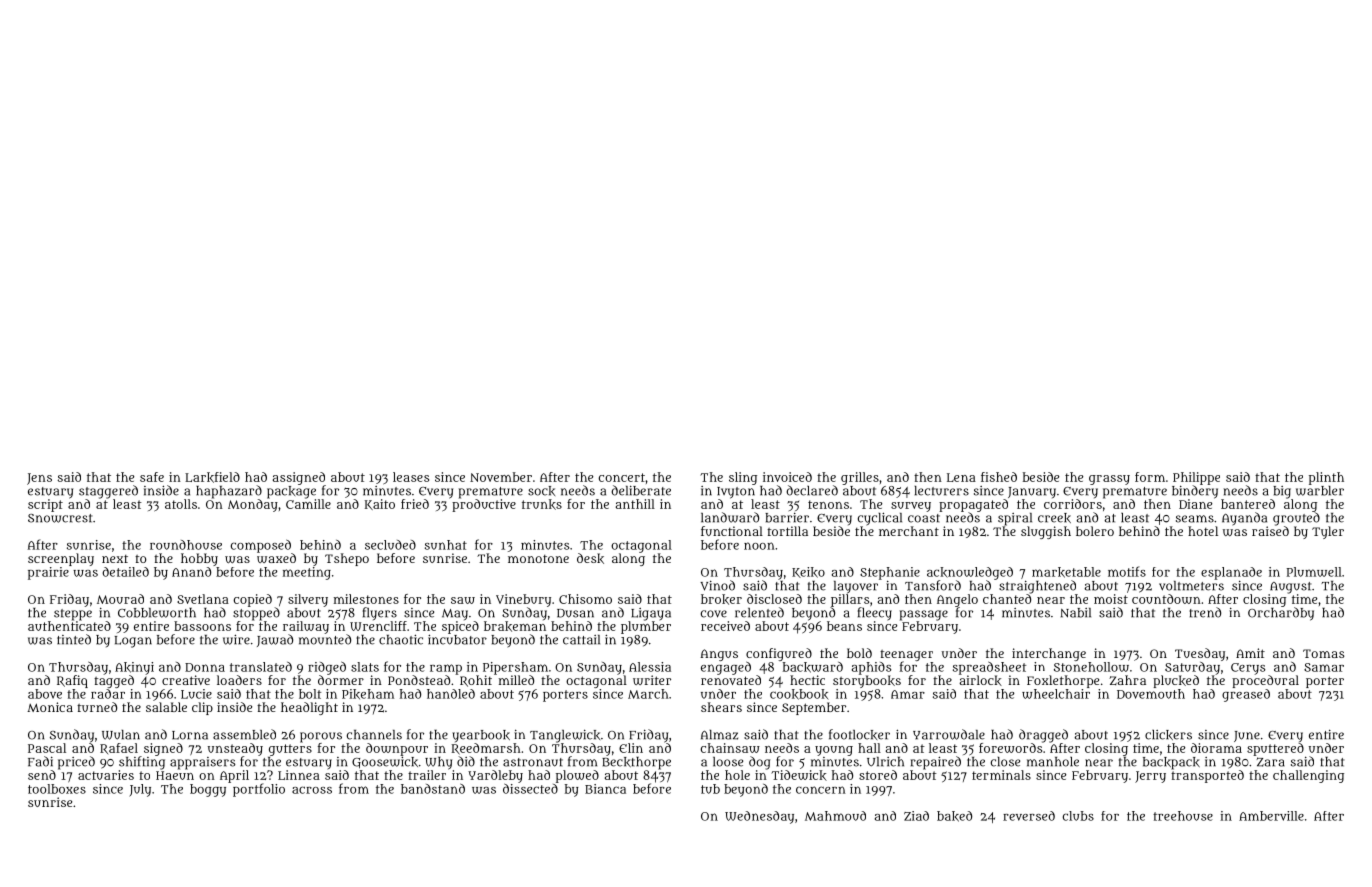 The width and height of the document is (1372, 887). Describe the element at coordinates (106, 775) in the document. I see `actuaries` at that location.
